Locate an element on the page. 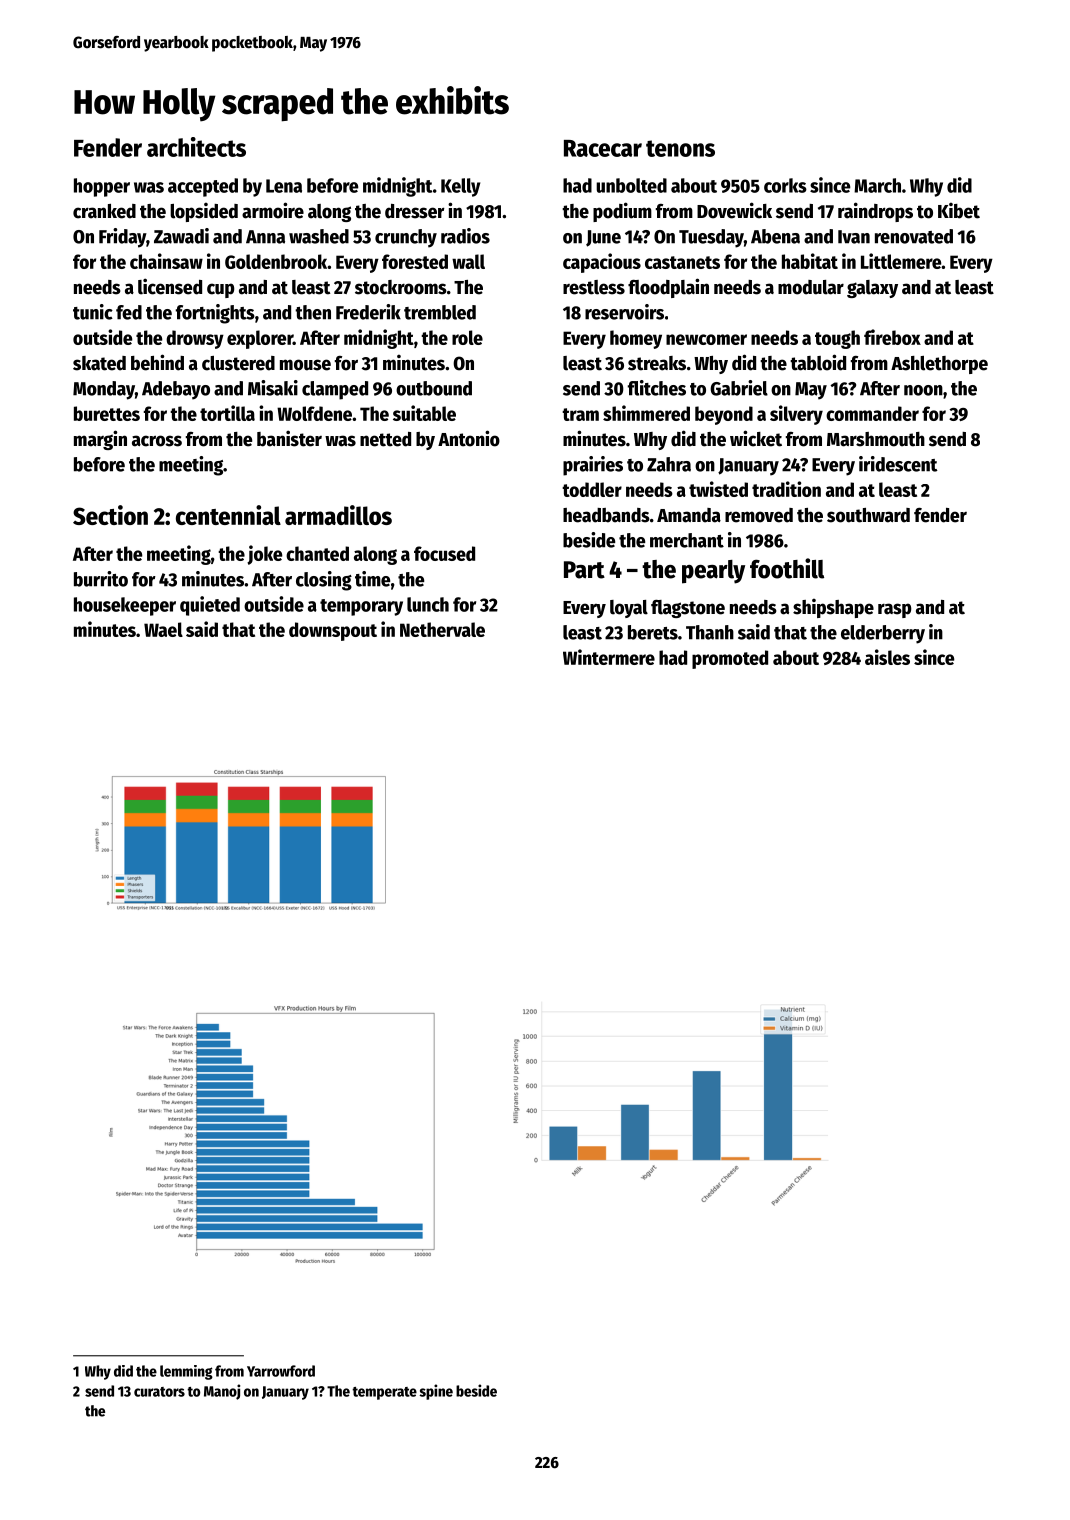 This page has width=1070, height=1520. hopper is located at coordinates (102, 187).
